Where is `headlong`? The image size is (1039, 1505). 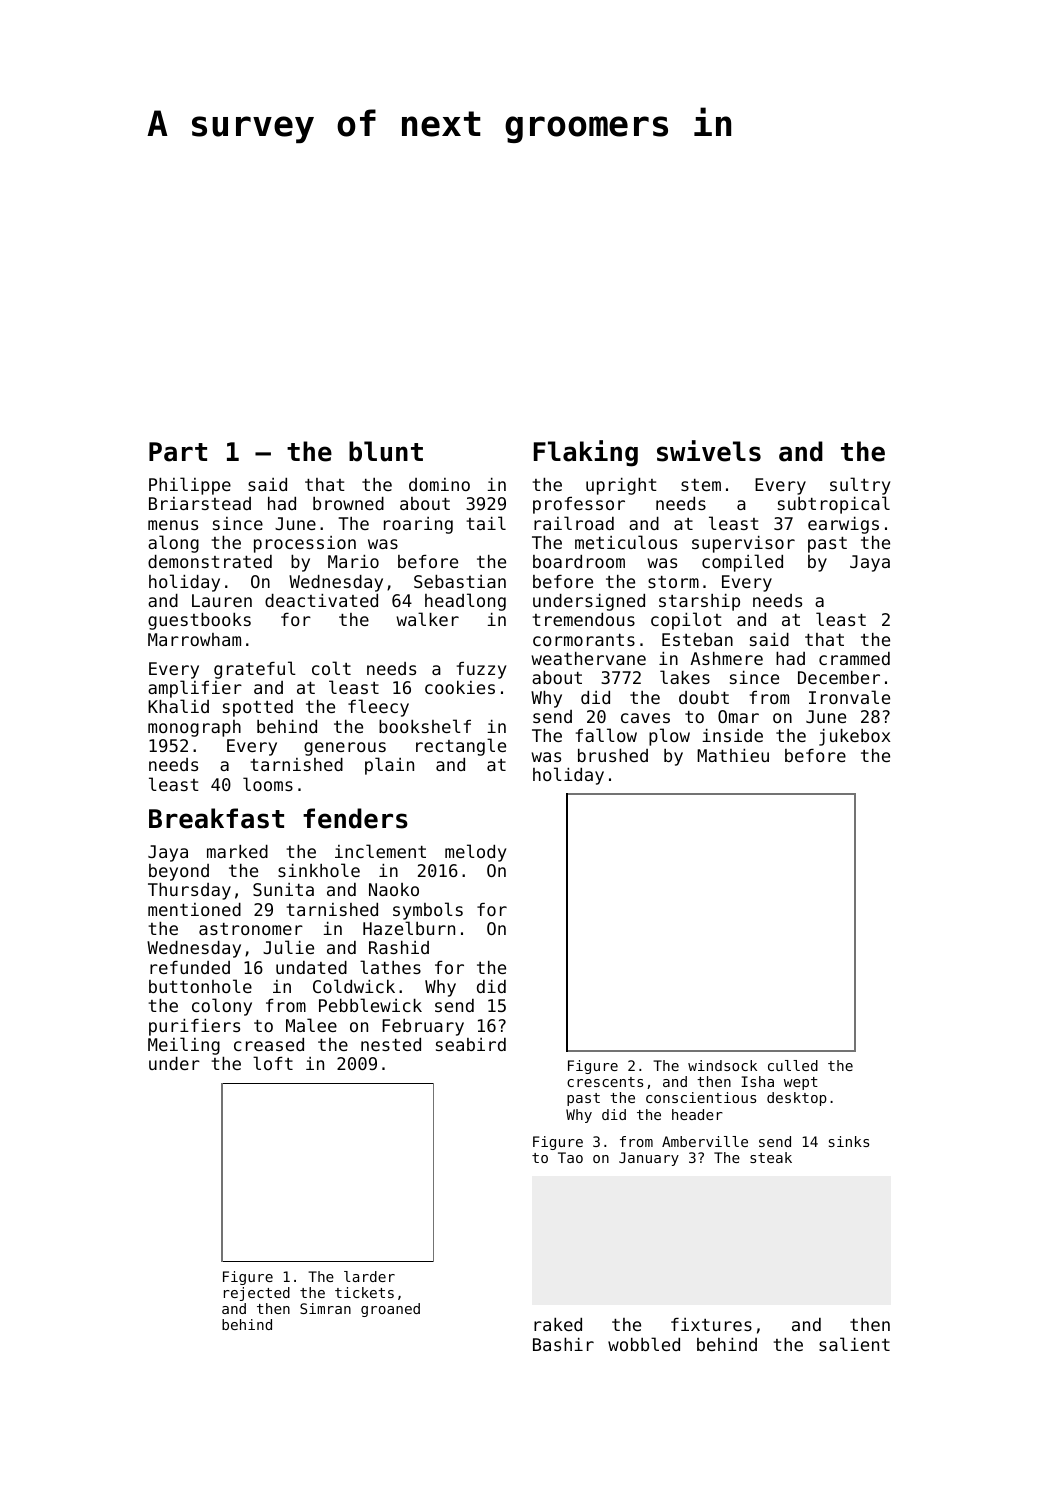
headlong is located at coordinates (465, 602).
